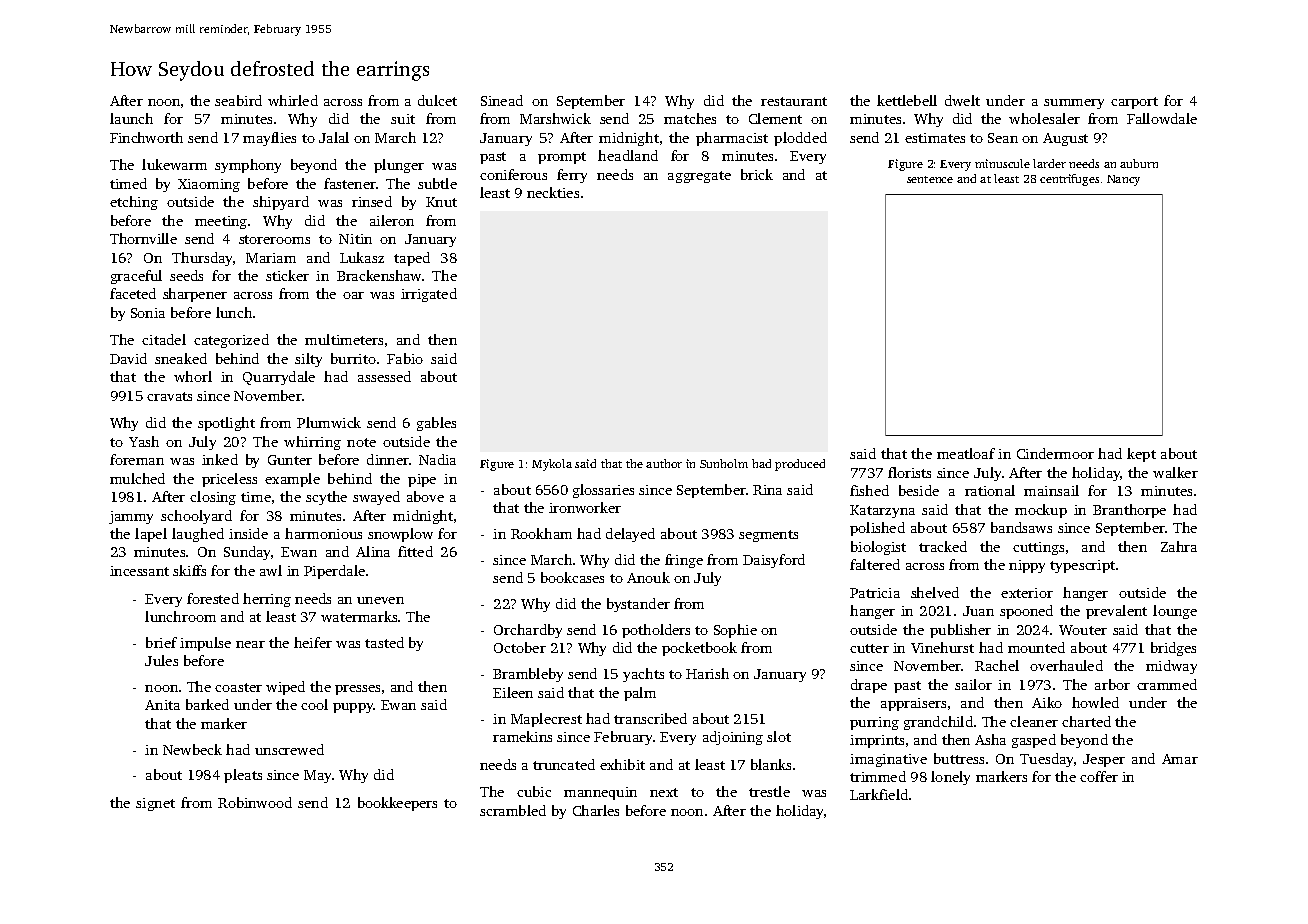 This document has height=924, width=1308. What do you see at coordinates (1129, 511) in the document?
I see `Branthorpe` at bounding box center [1129, 511].
